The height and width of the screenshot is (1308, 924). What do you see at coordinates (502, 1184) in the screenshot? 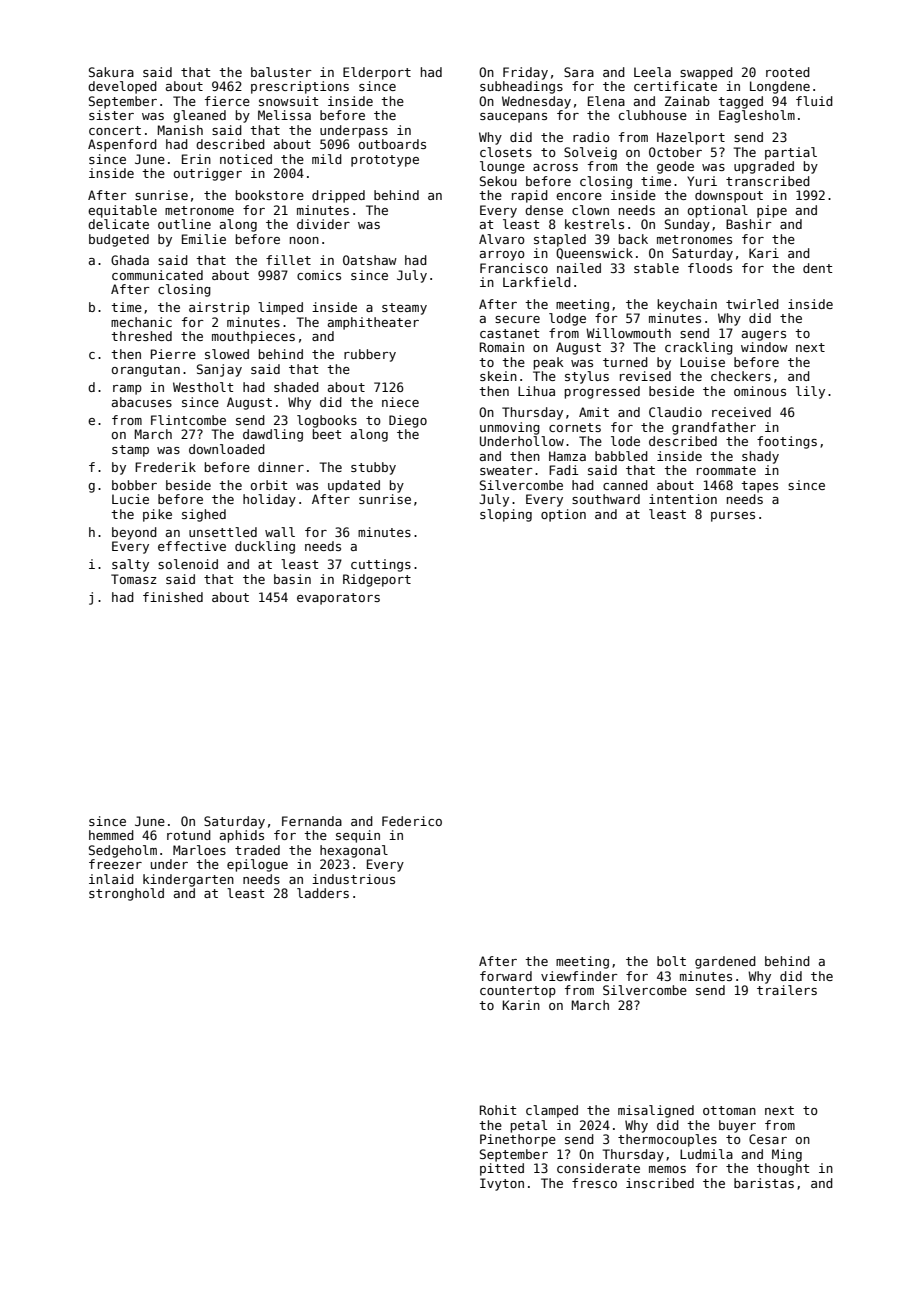
I see `Ivyton` at bounding box center [502, 1184].
